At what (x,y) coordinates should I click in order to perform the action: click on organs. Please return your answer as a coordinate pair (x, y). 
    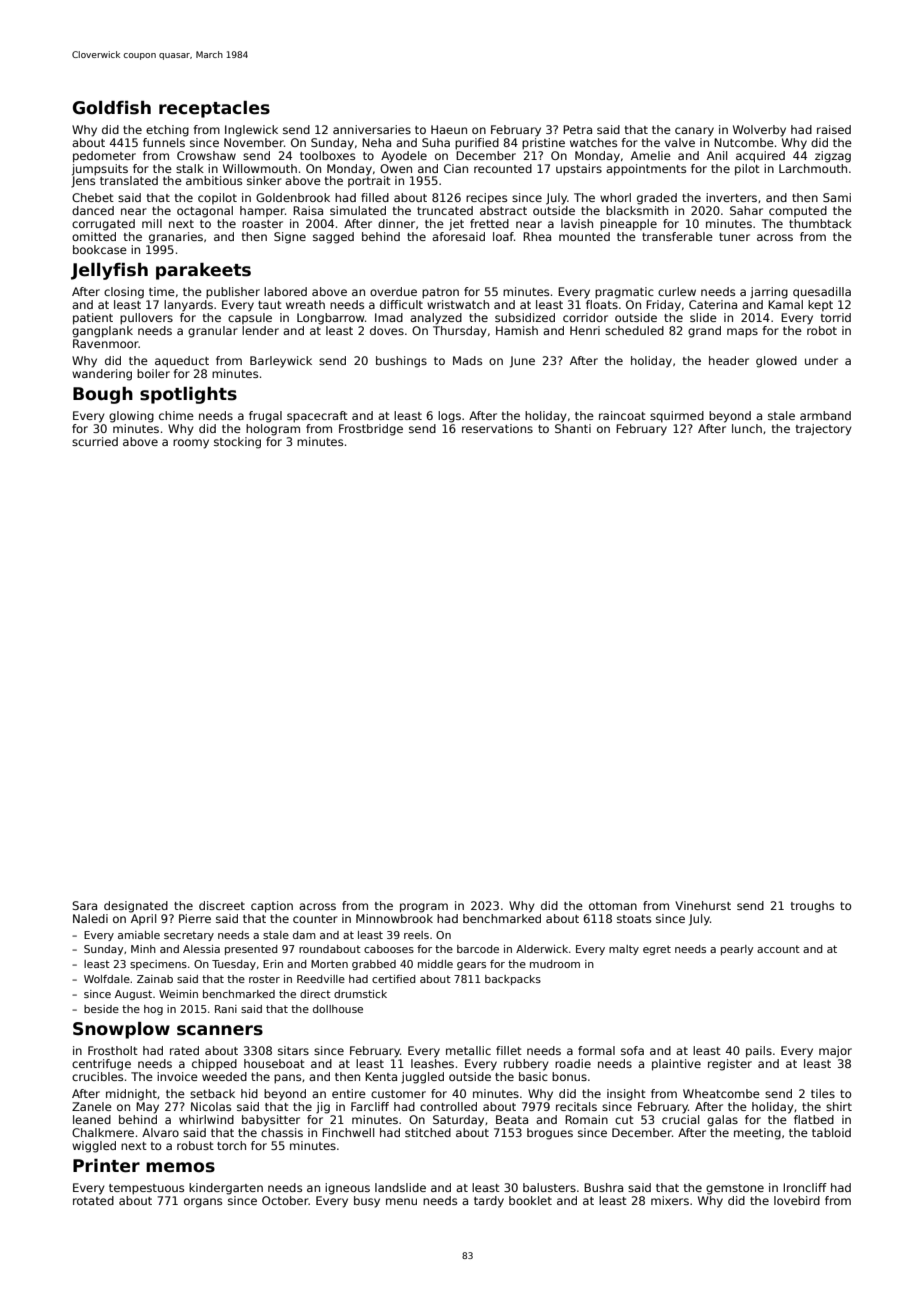
    Looking at the image, I should click on (203, 1203).
